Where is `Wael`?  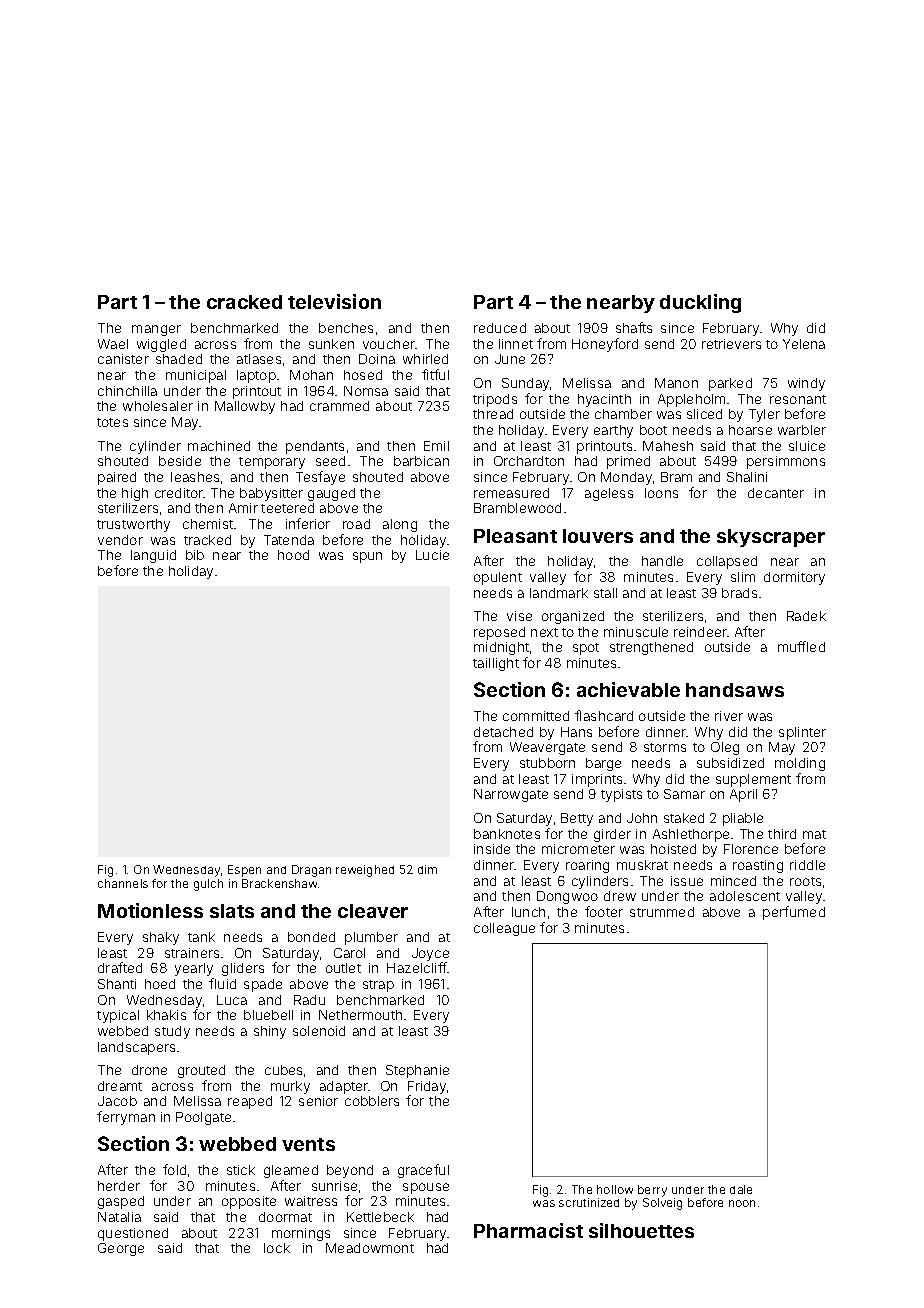
Wael is located at coordinates (113, 344).
